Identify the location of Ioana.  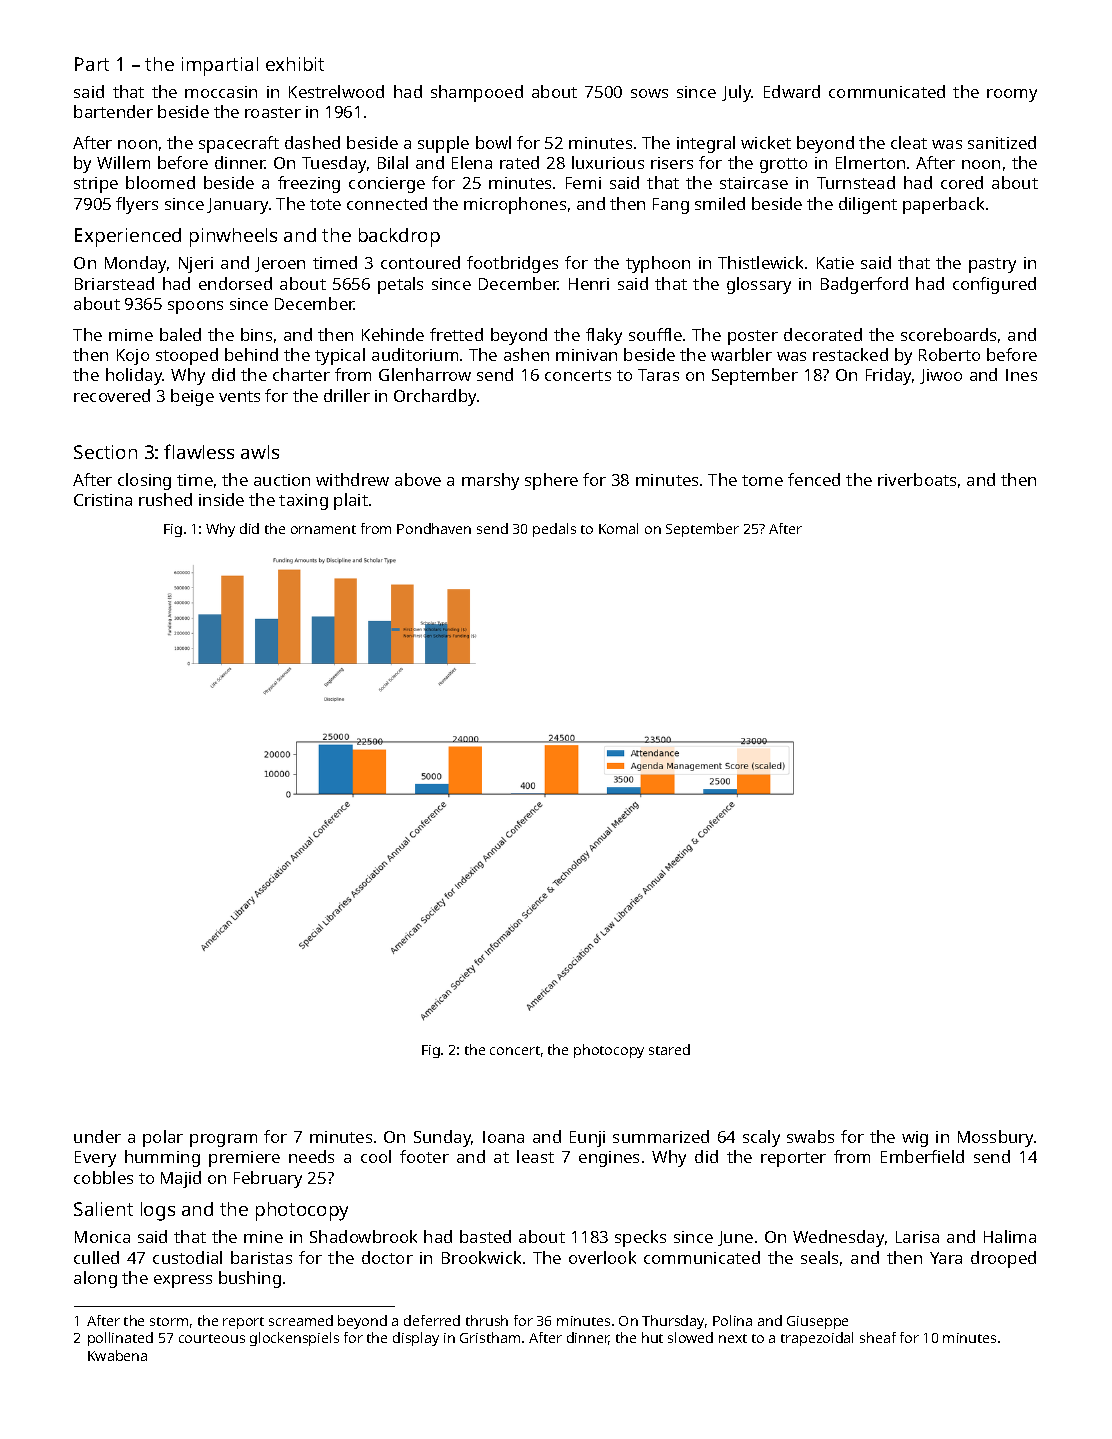
(503, 1137).
